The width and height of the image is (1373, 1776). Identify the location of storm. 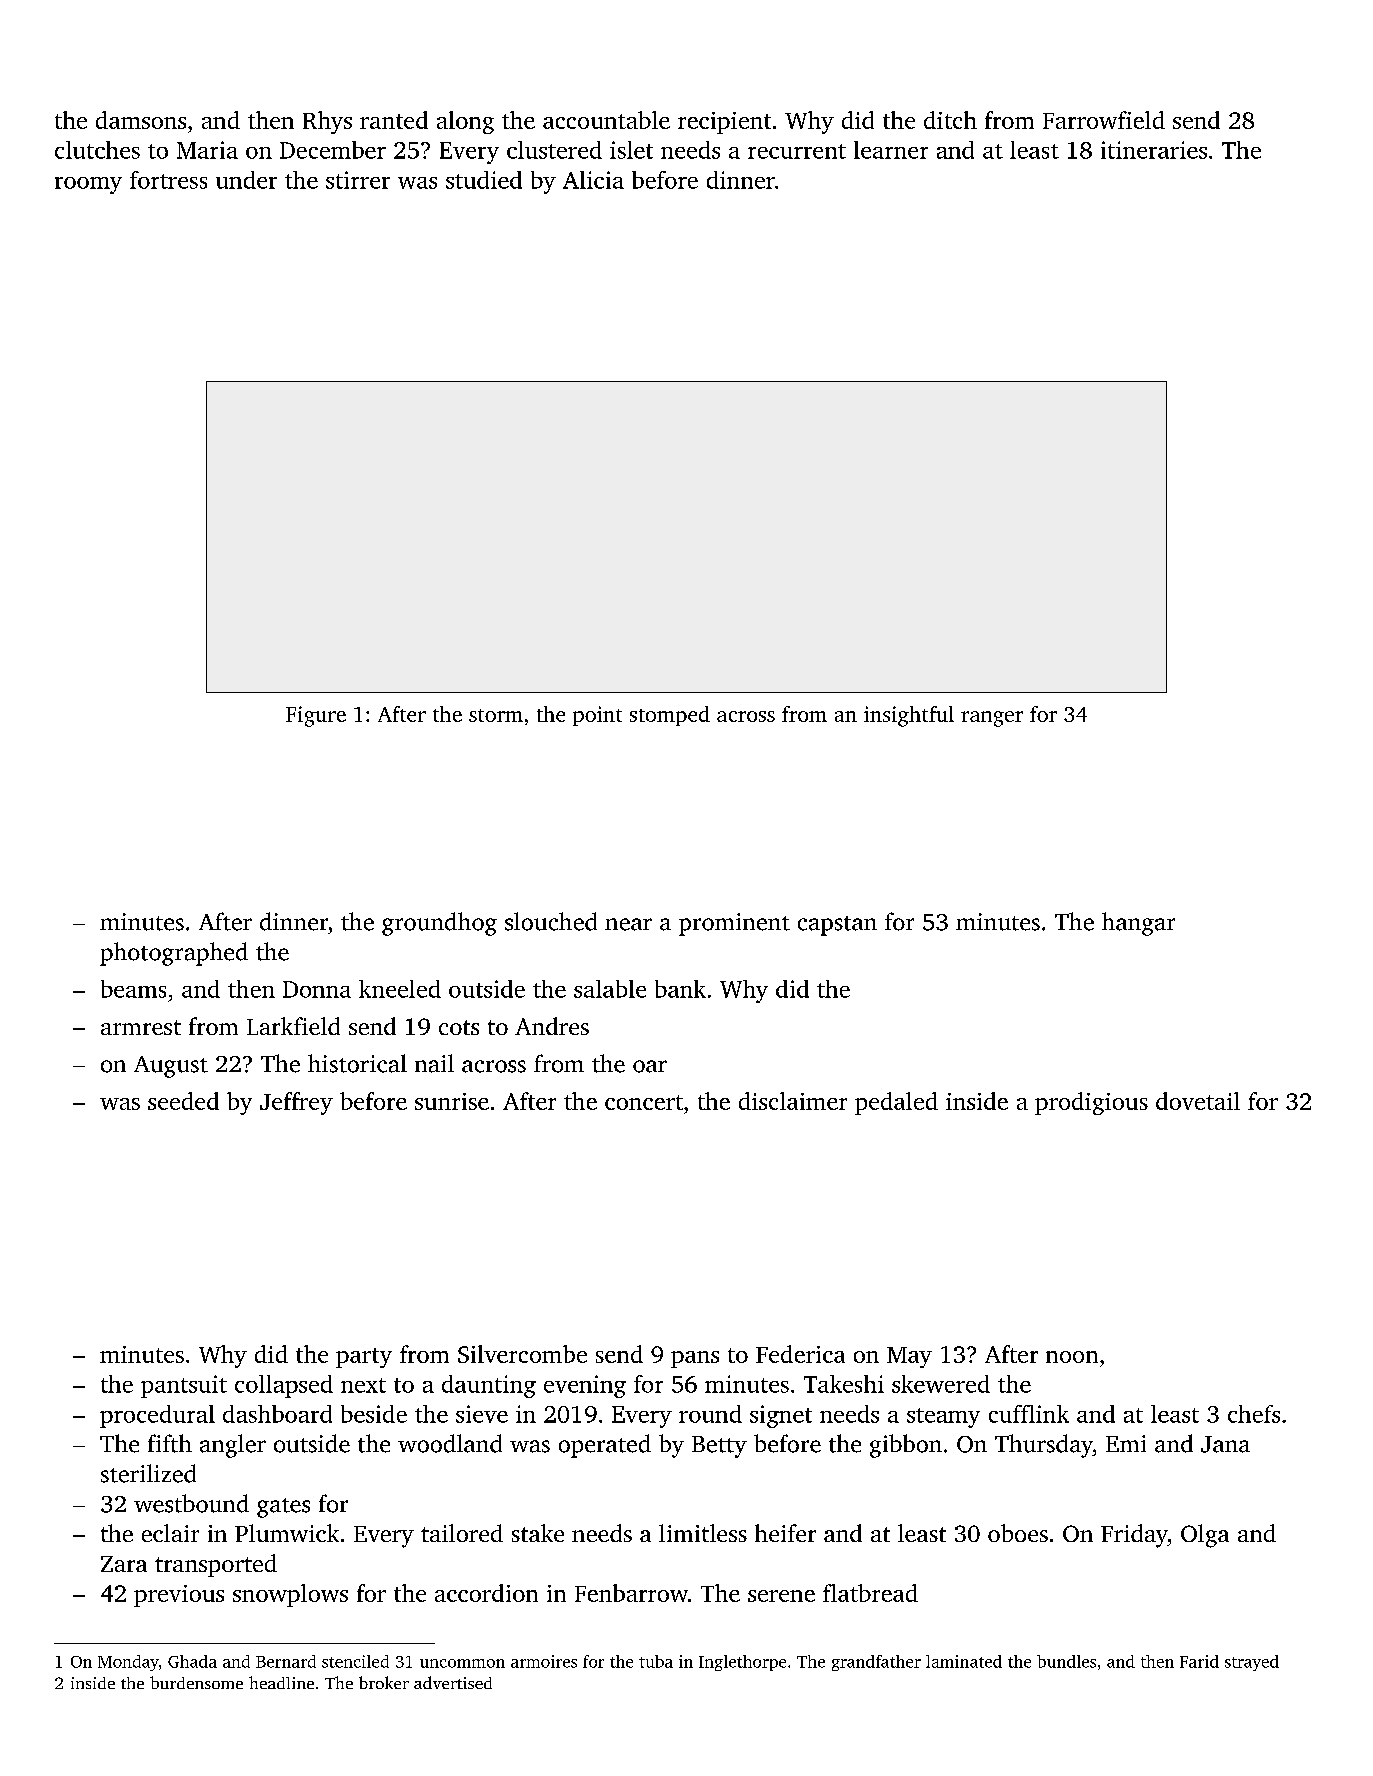
(496, 715).
